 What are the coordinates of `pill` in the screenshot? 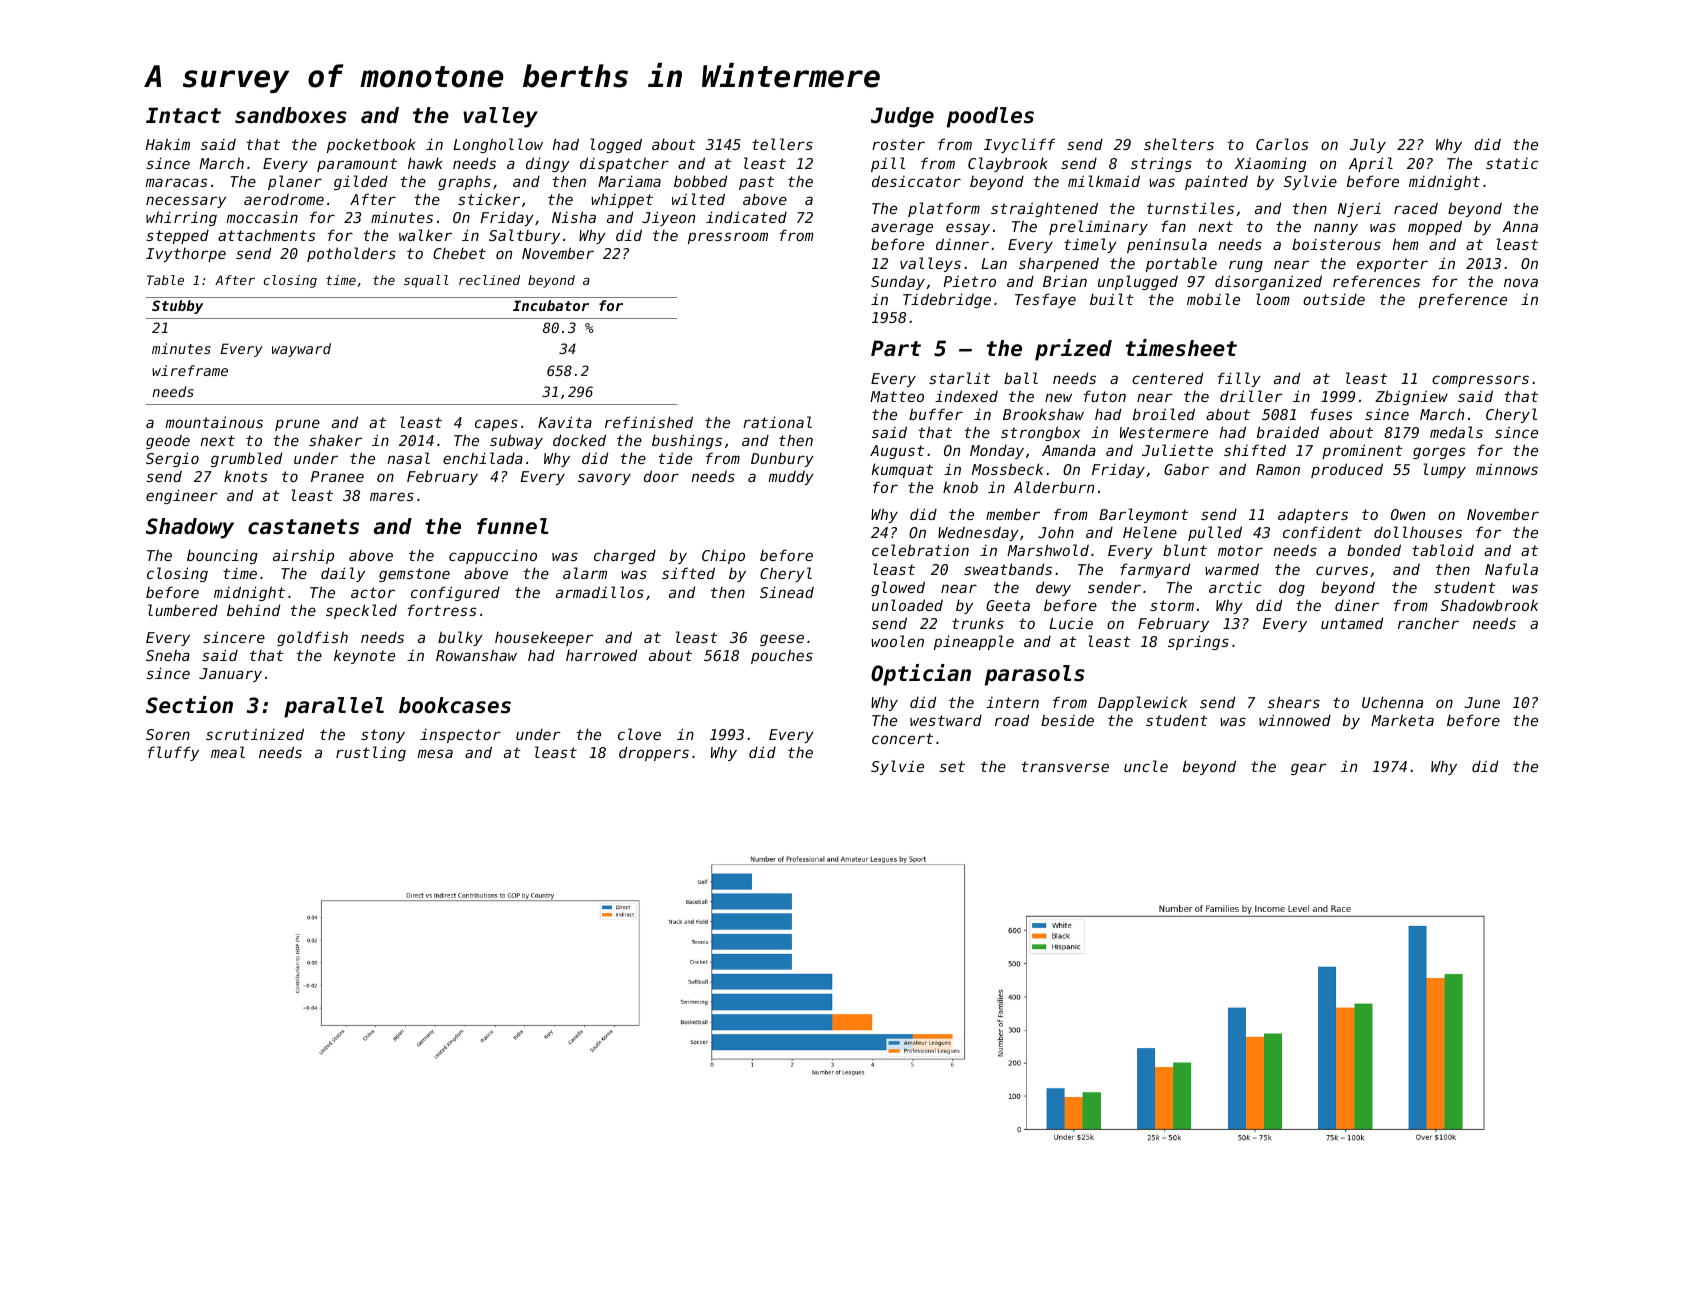 It's located at (888, 164).
